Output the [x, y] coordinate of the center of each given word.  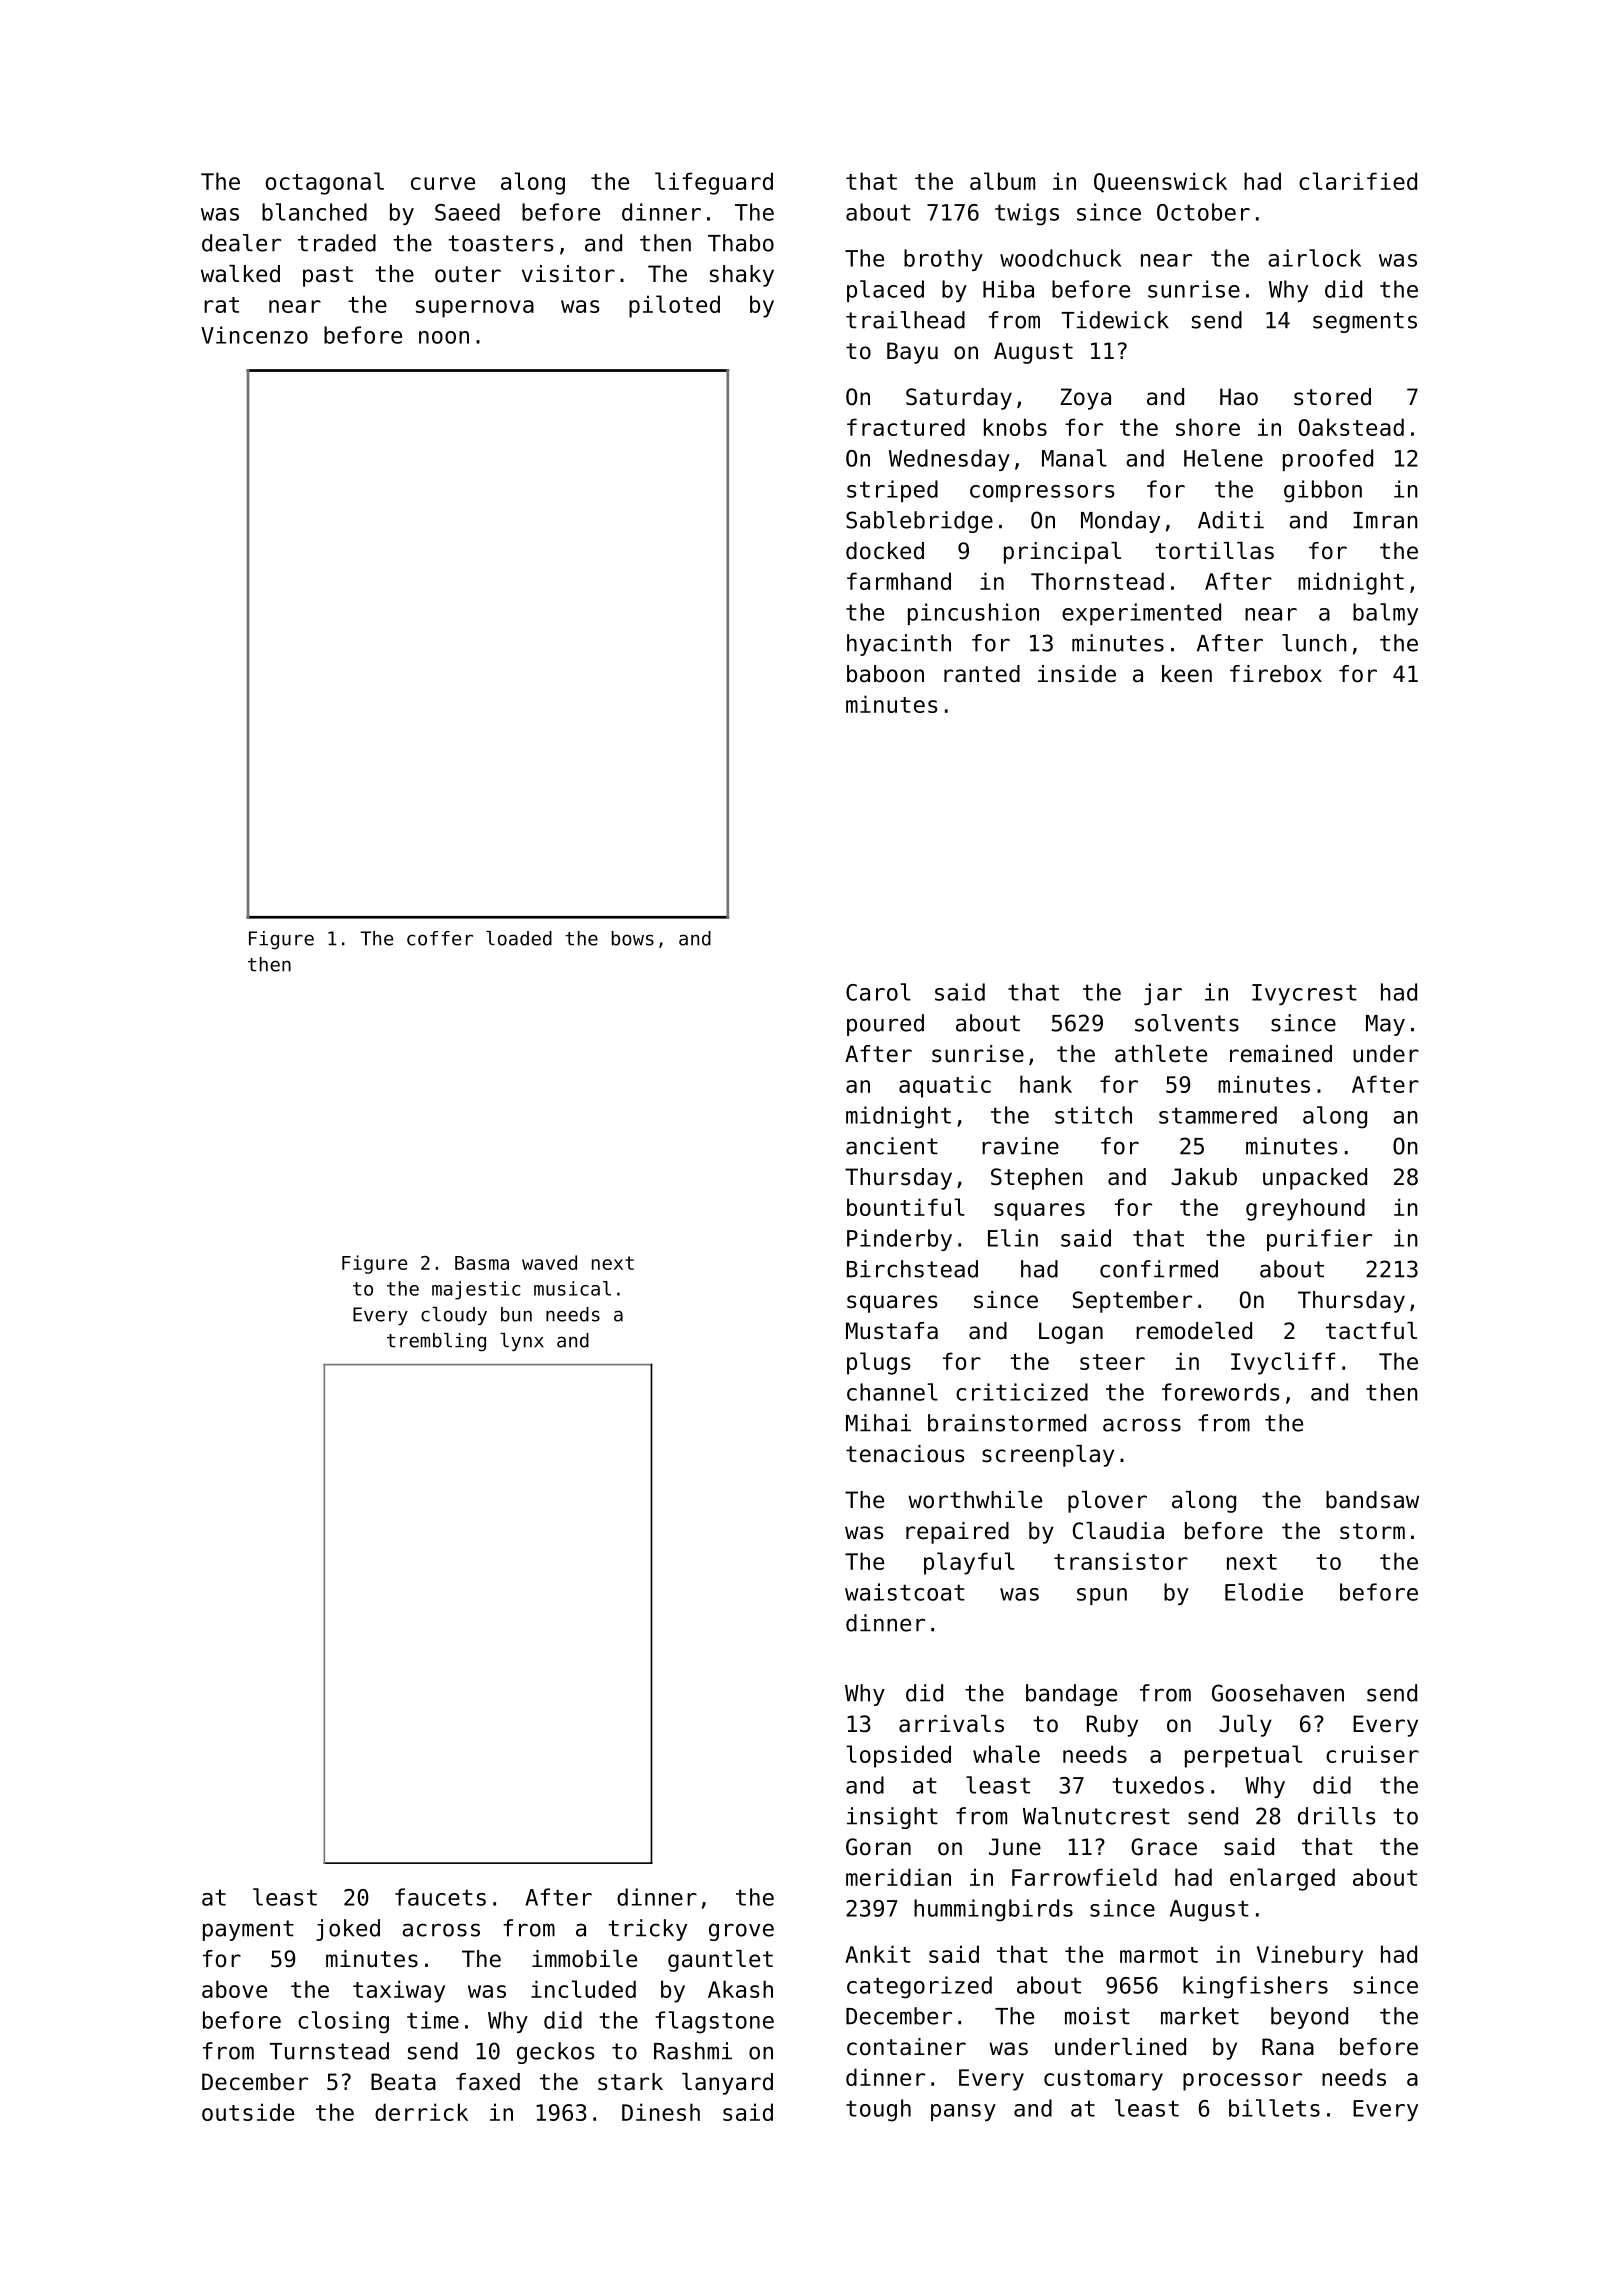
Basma [482, 1263]
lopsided [898, 1756]
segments [1365, 322]
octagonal [325, 183]
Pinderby [899, 1240]
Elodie [1264, 1592]
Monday [1120, 522]
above [234, 1989]
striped [892, 491]
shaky [742, 276]
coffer [440, 938]
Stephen [1037, 1179]
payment [248, 1930]
